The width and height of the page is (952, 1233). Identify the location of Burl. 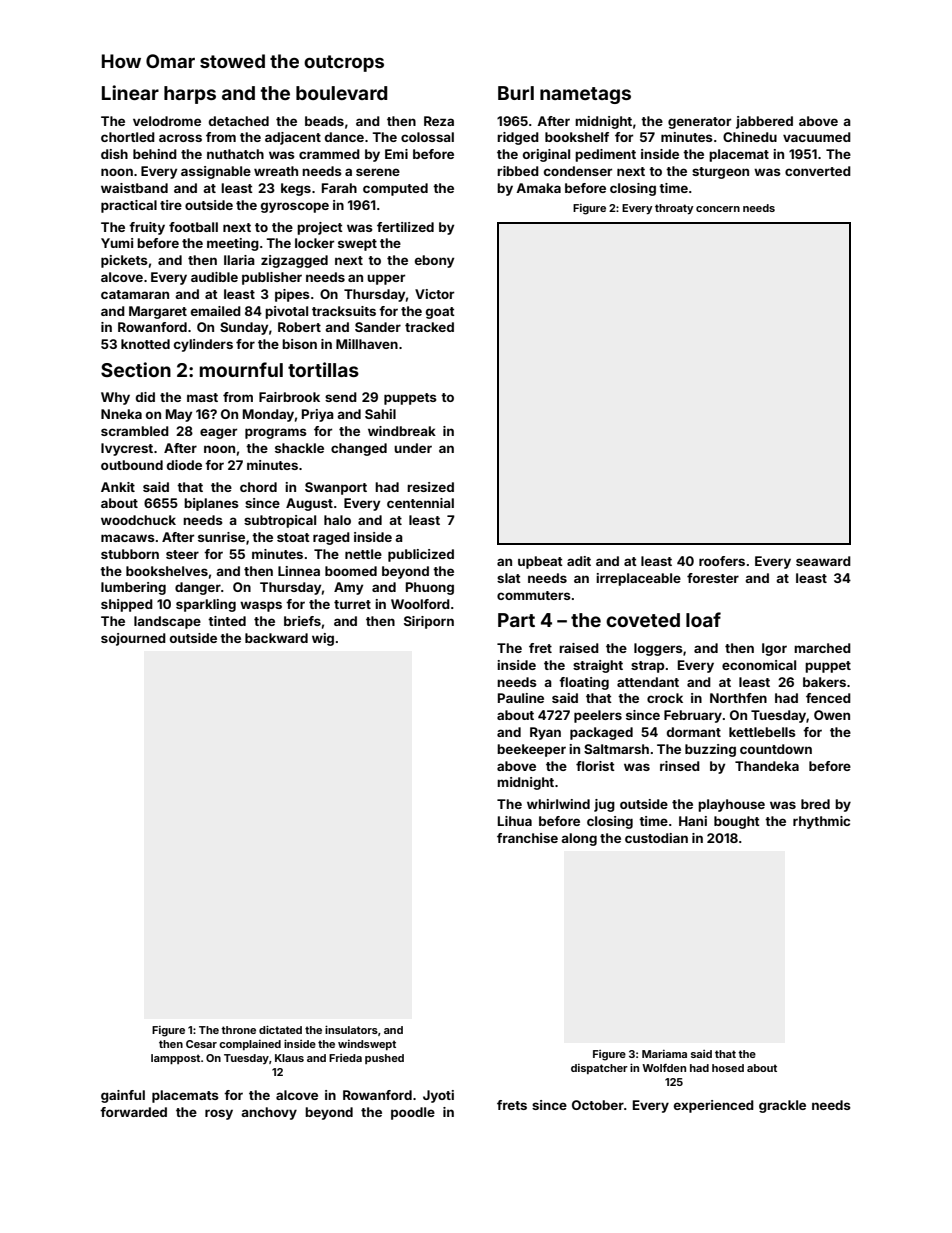
(516, 93).
